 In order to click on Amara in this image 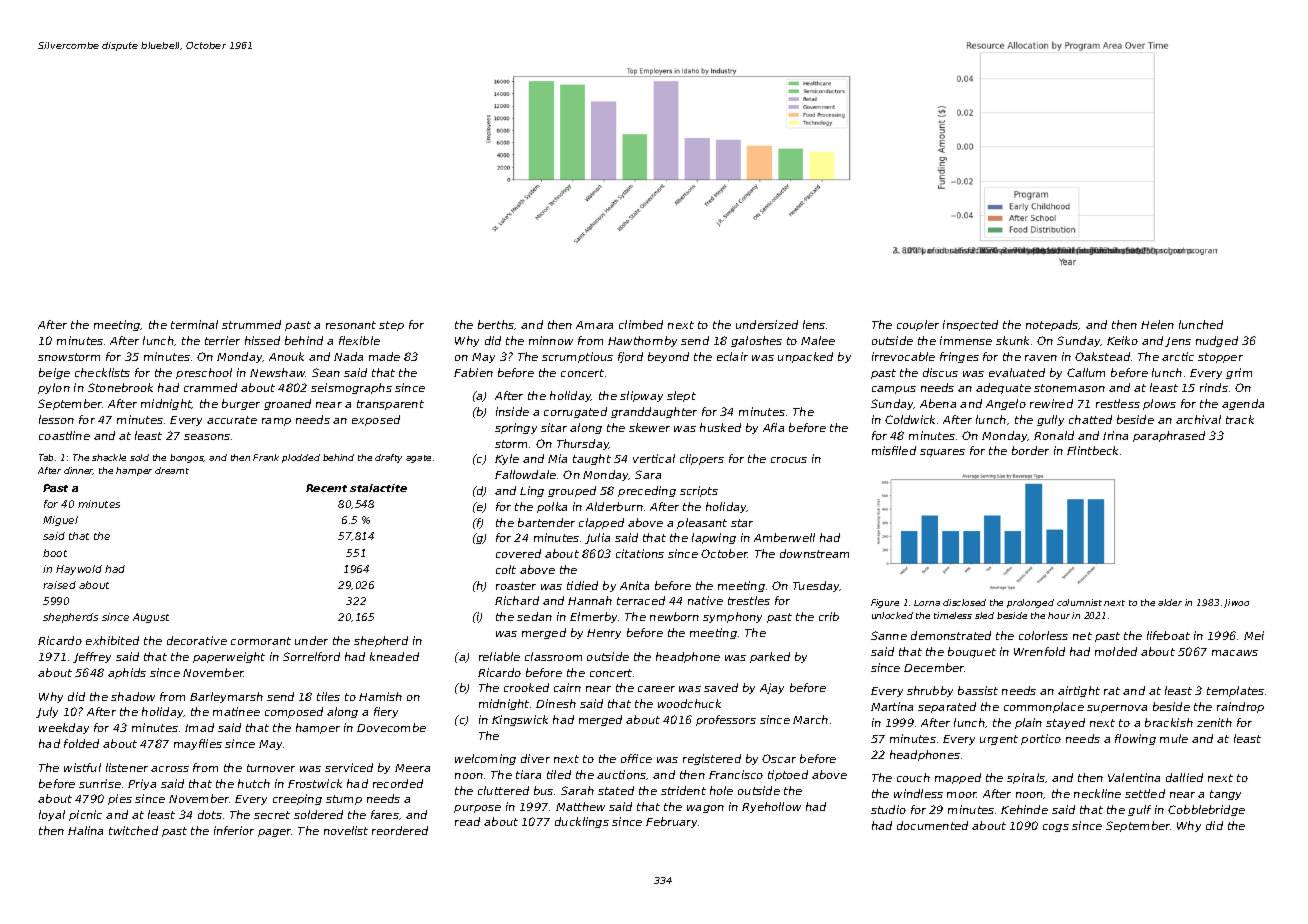, I will do `click(594, 325)`.
